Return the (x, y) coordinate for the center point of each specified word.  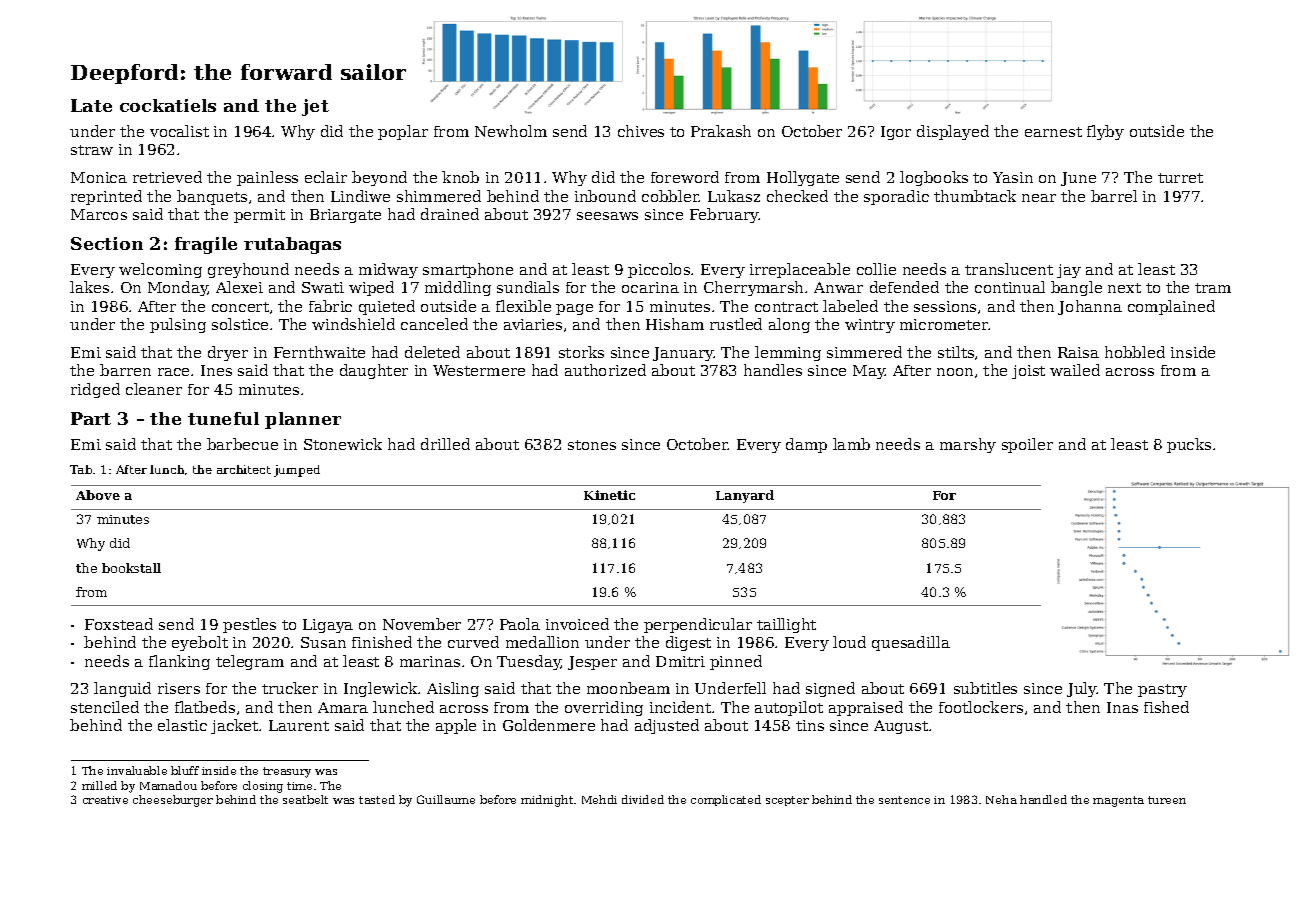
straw (92, 150)
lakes (89, 287)
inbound (605, 196)
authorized (605, 370)
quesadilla (911, 643)
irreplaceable (800, 270)
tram (1213, 288)
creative (105, 800)
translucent (1009, 269)
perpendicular (698, 625)
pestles (249, 625)
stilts (956, 352)
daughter (374, 371)
